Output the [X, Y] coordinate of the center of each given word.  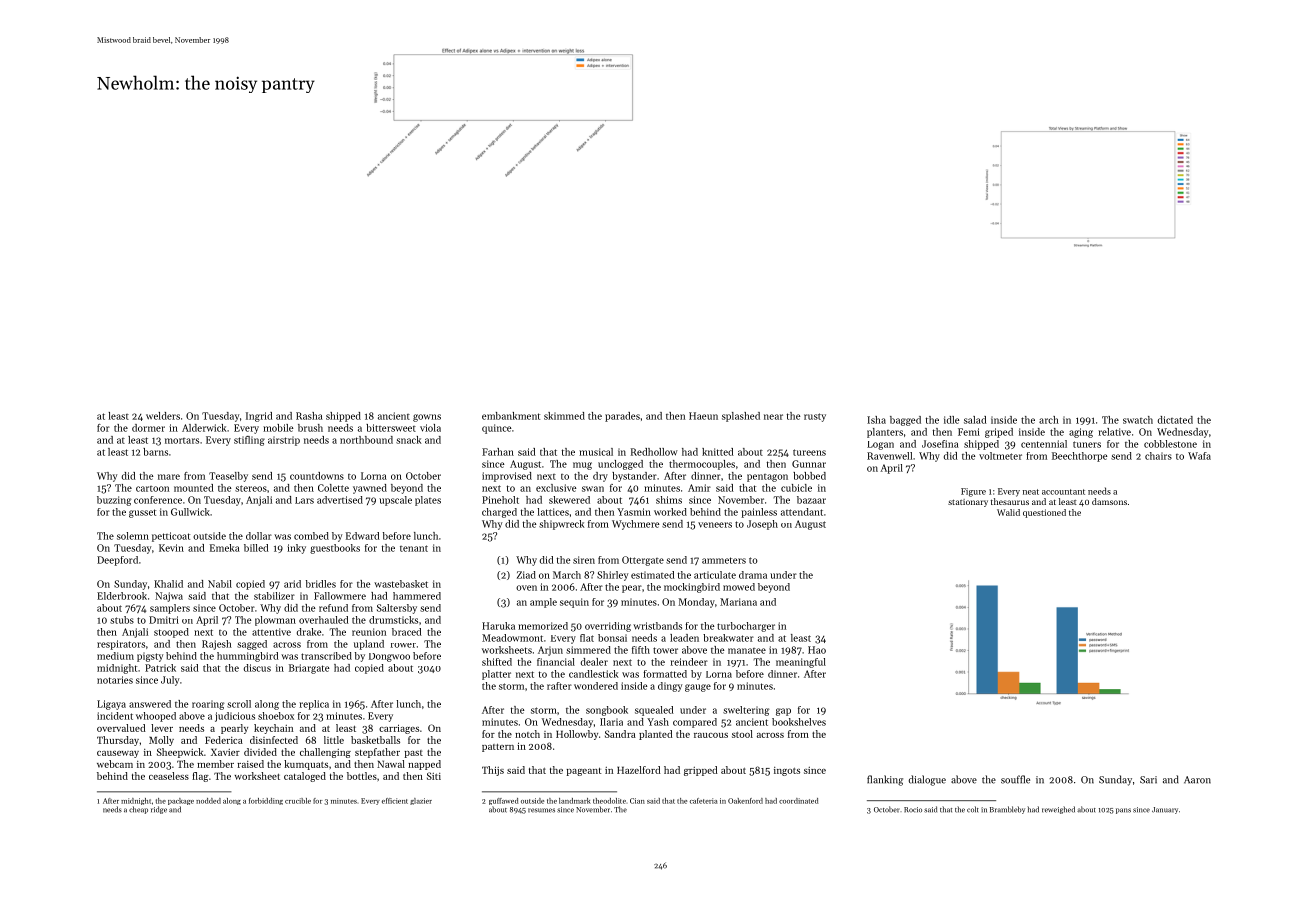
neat [1031, 492]
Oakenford [745, 801]
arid [292, 584]
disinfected [274, 740]
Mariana [738, 602]
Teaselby [228, 477]
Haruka [498, 626]
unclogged [620, 465]
